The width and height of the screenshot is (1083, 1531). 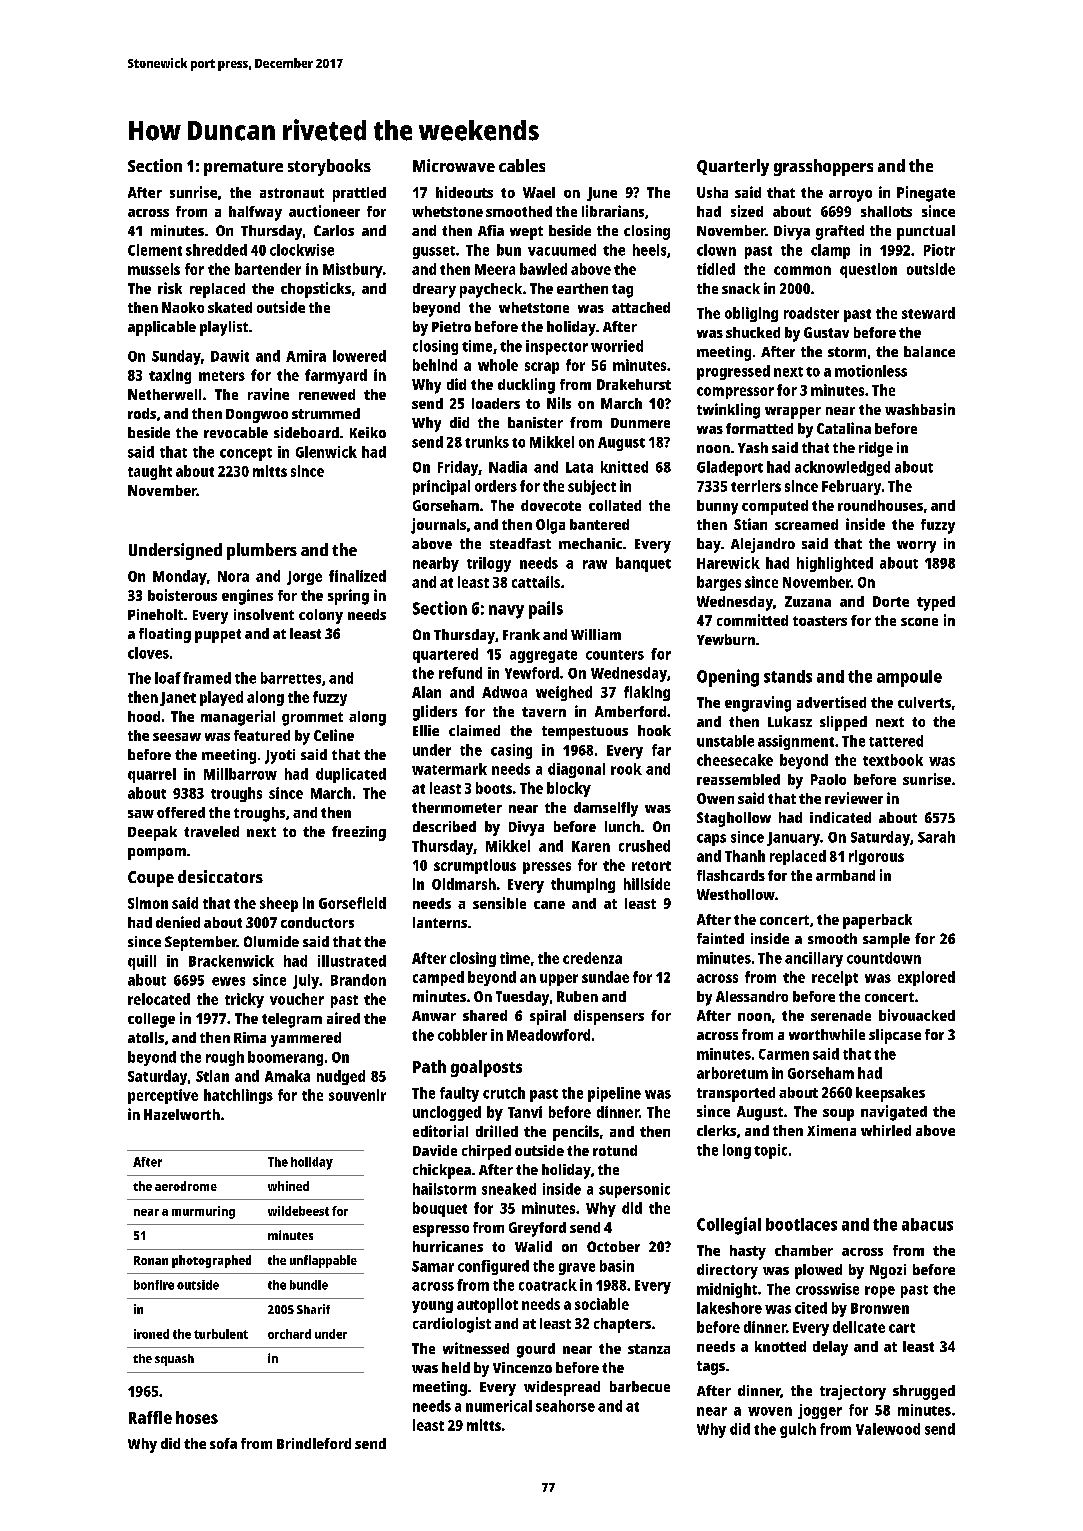 What do you see at coordinates (499, 1406) in the screenshot?
I see `numerical` at bounding box center [499, 1406].
